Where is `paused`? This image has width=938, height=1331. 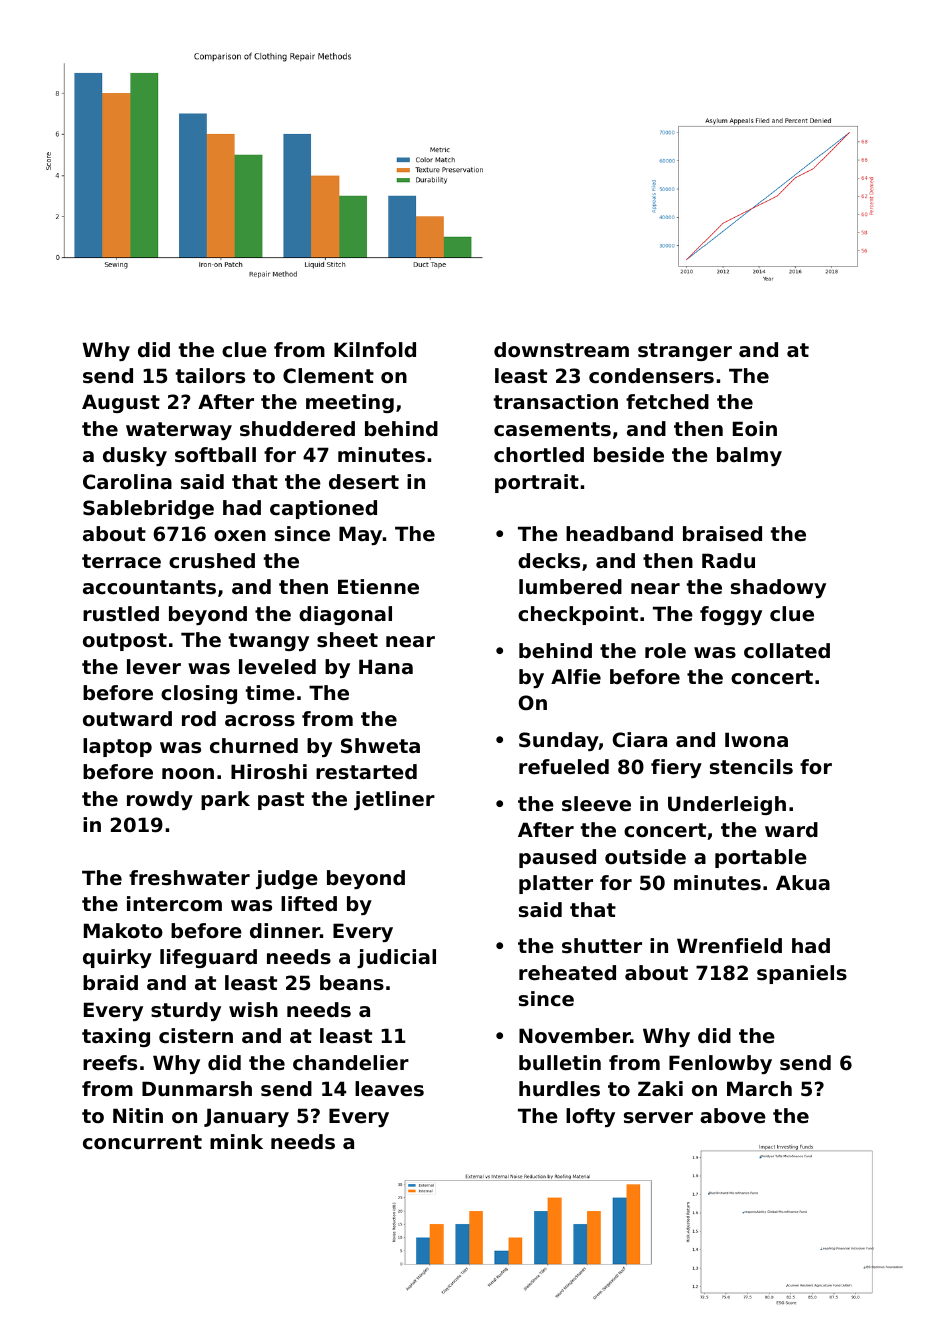
paused is located at coordinates (557, 858).
